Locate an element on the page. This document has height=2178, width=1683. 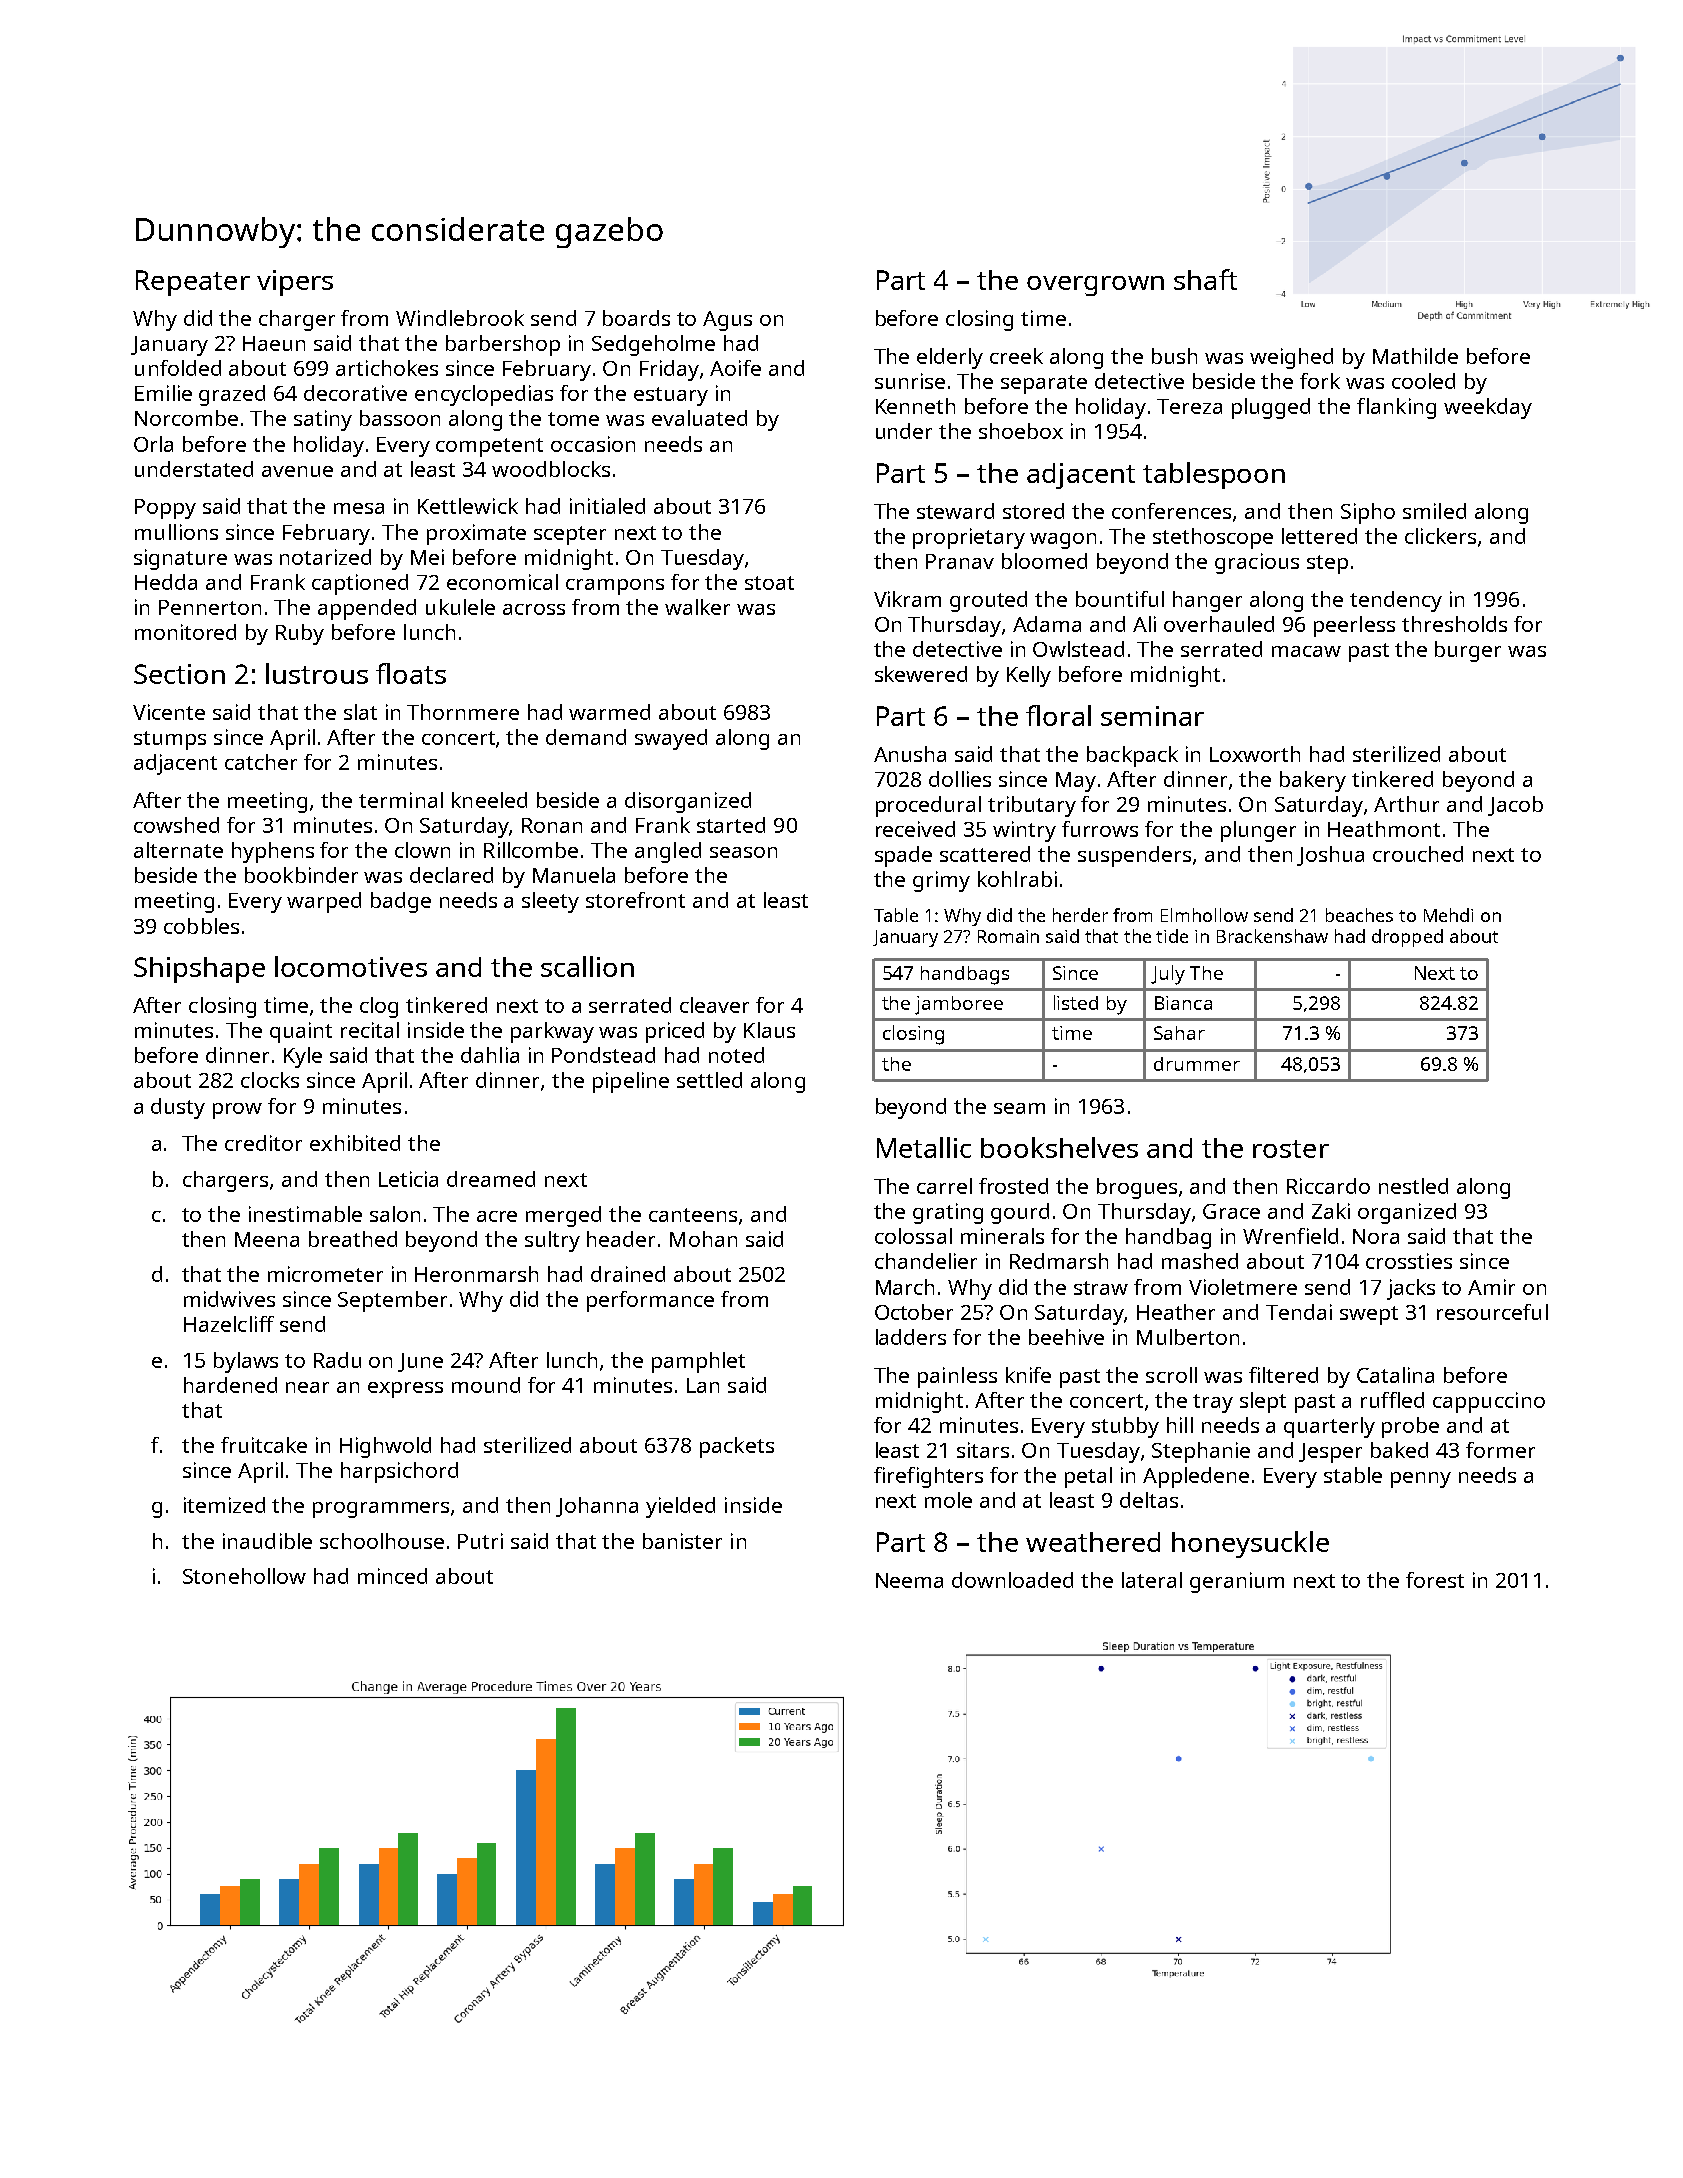
Meena is located at coordinates (267, 1239).
